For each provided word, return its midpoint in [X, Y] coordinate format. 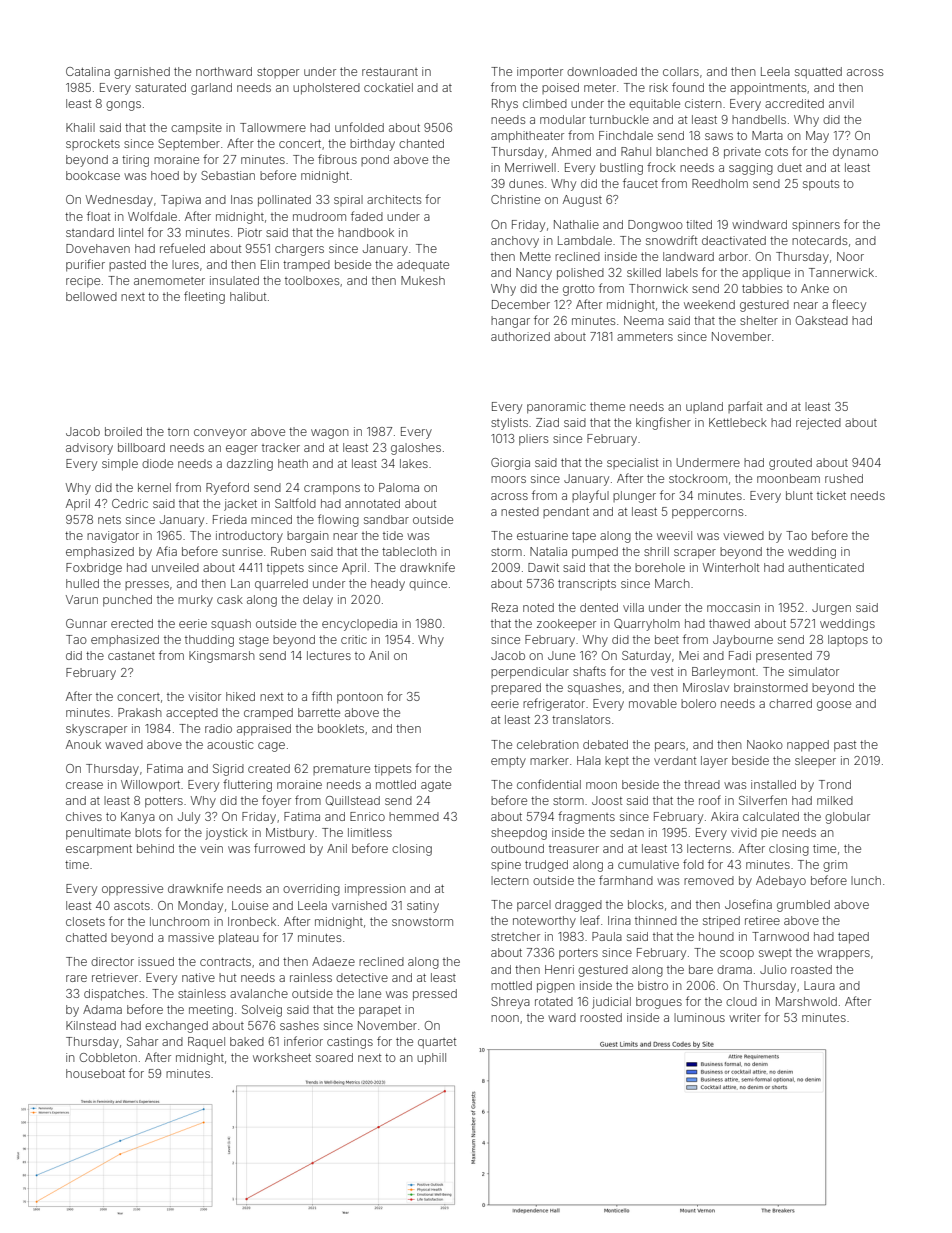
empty [508, 762]
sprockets [93, 144]
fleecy [849, 305]
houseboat [95, 1073]
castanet [131, 656]
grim [835, 866]
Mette [535, 256]
